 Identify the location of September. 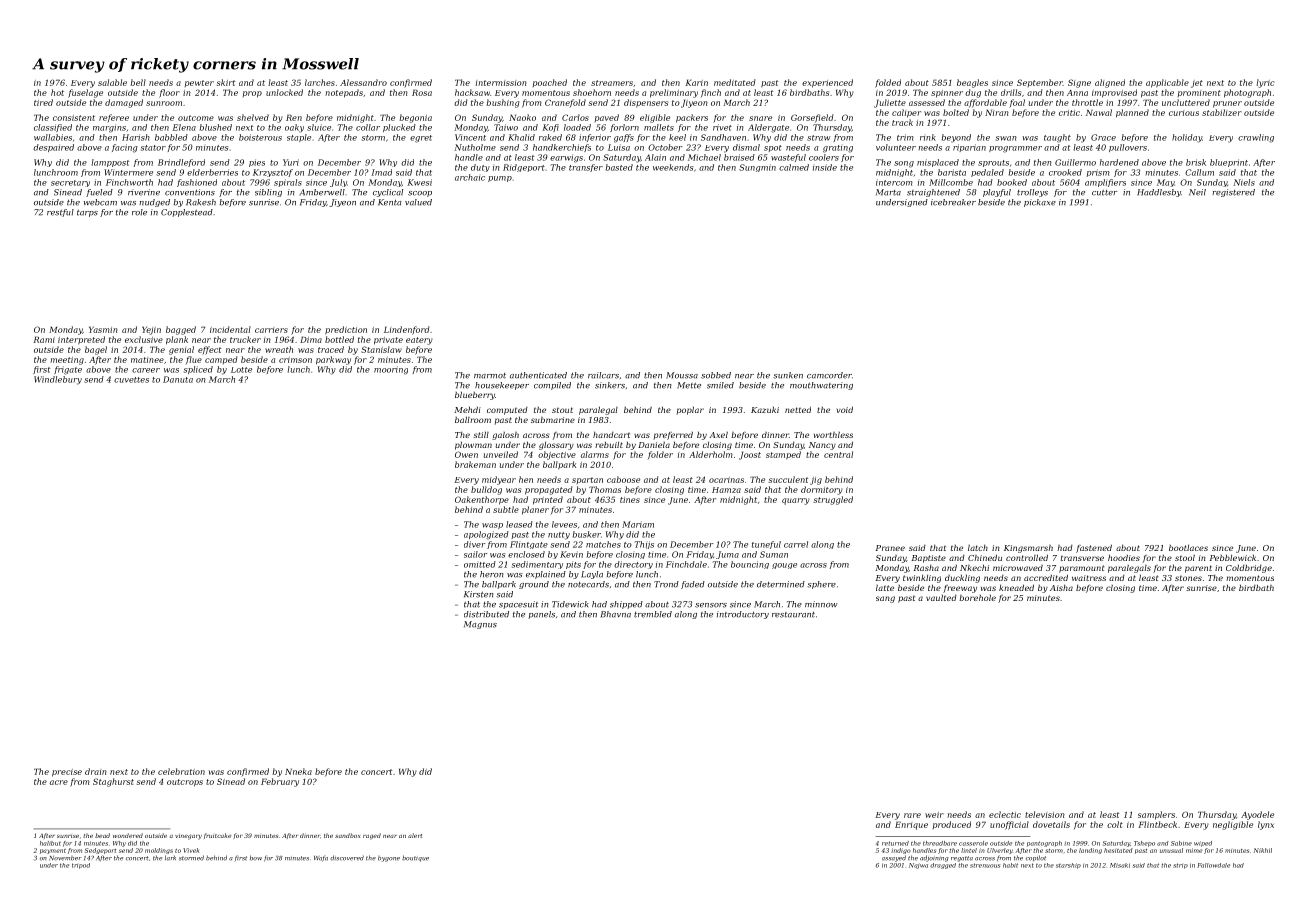
(1040, 83).
